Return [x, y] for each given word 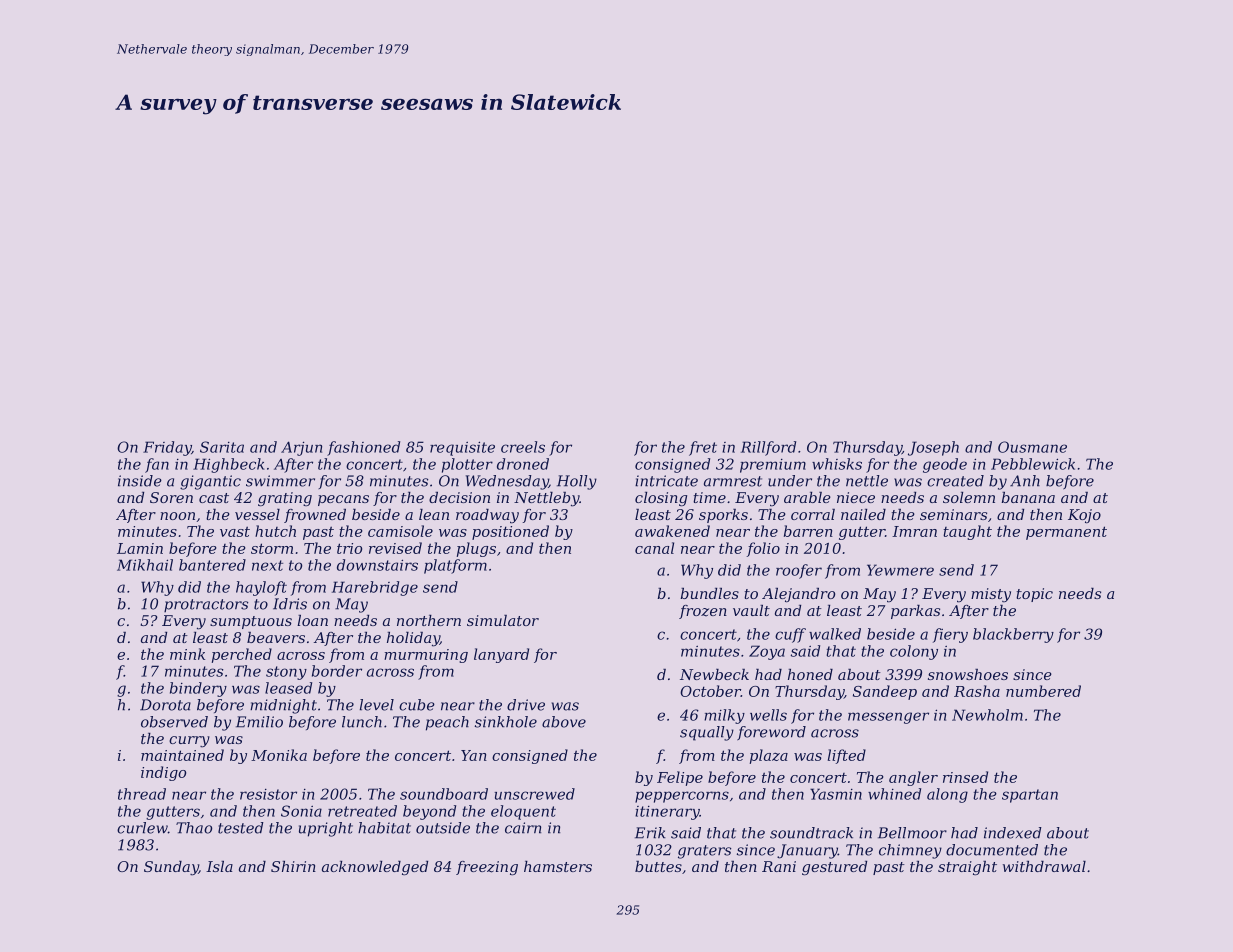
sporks [723, 516]
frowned [315, 516]
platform [455, 566]
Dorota [165, 705]
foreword [771, 733]
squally [707, 733]
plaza [769, 756]
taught [967, 532]
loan [312, 620]
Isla [219, 866]
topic [1034, 595]
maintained [182, 755]
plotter [467, 465]
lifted [847, 756]
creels [523, 447]
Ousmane [1032, 447]
